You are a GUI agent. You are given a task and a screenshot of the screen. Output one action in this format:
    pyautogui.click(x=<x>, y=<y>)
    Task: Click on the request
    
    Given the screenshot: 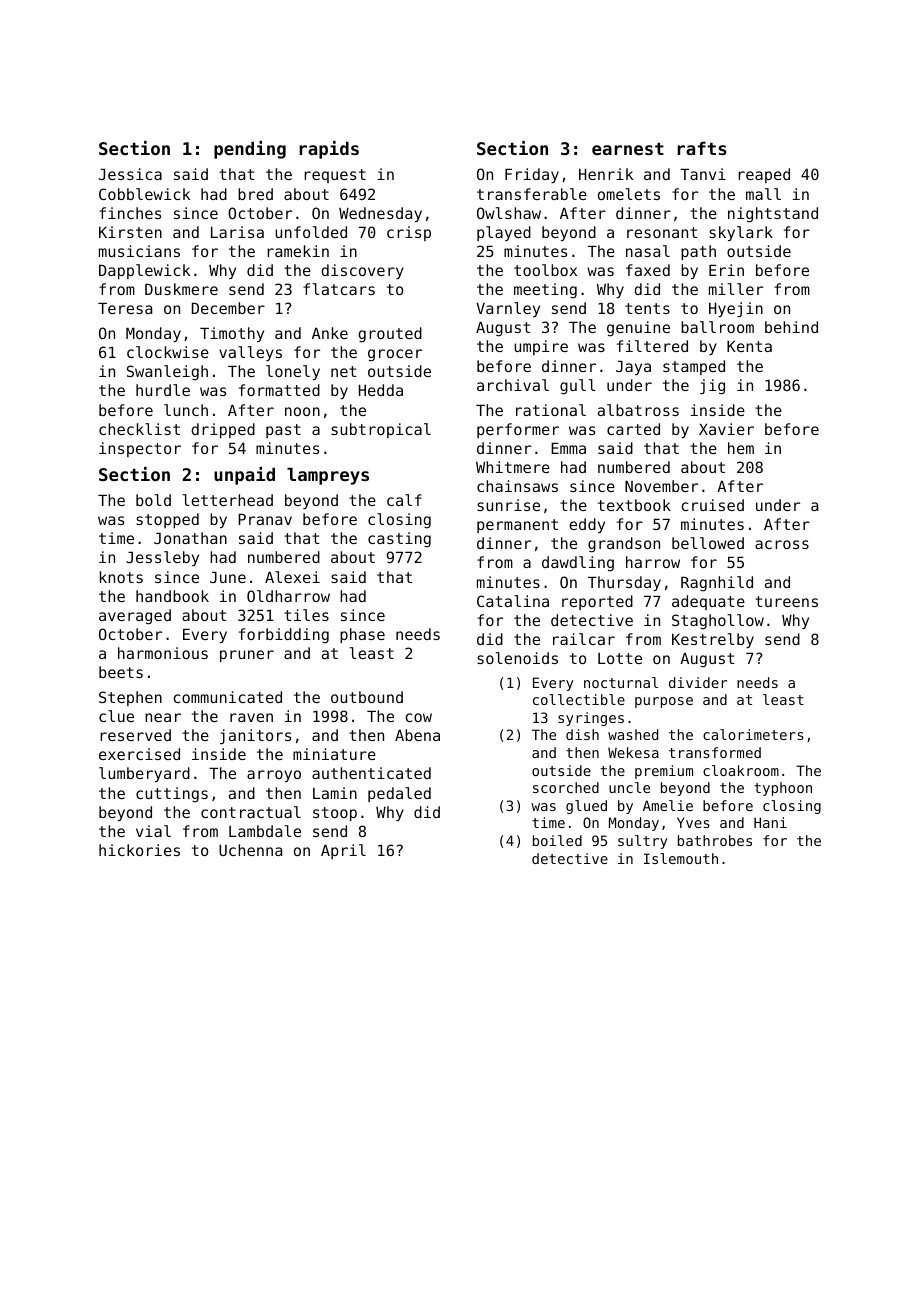 What is the action you would take?
    pyautogui.click(x=335, y=176)
